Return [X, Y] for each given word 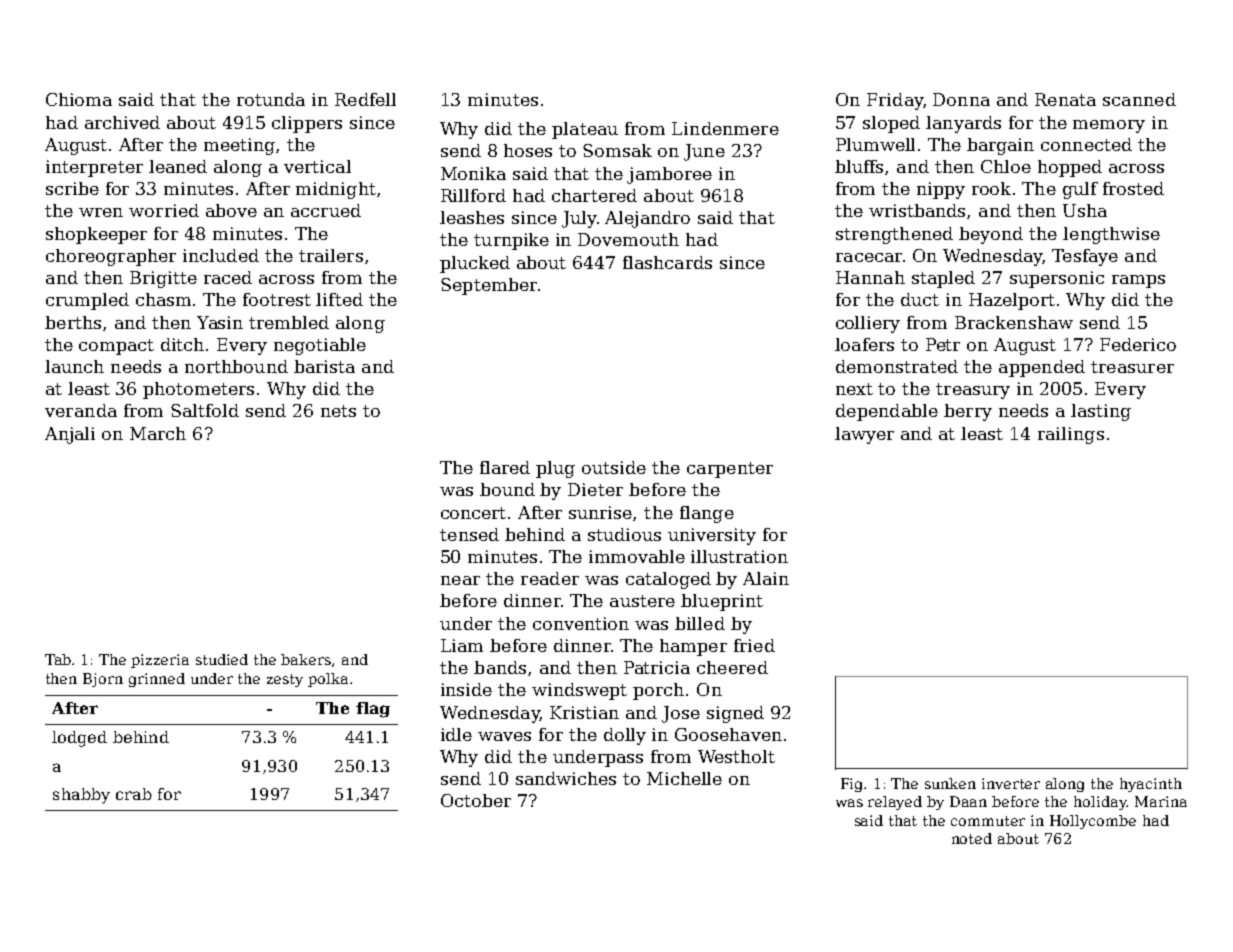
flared [505, 467]
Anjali [70, 435]
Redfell [365, 99]
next [854, 389]
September [489, 286]
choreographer [111, 257]
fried [754, 645]
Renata [1065, 99]
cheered [732, 667]
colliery [868, 324]
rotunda [271, 99]
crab [134, 794]
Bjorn [103, 680]
